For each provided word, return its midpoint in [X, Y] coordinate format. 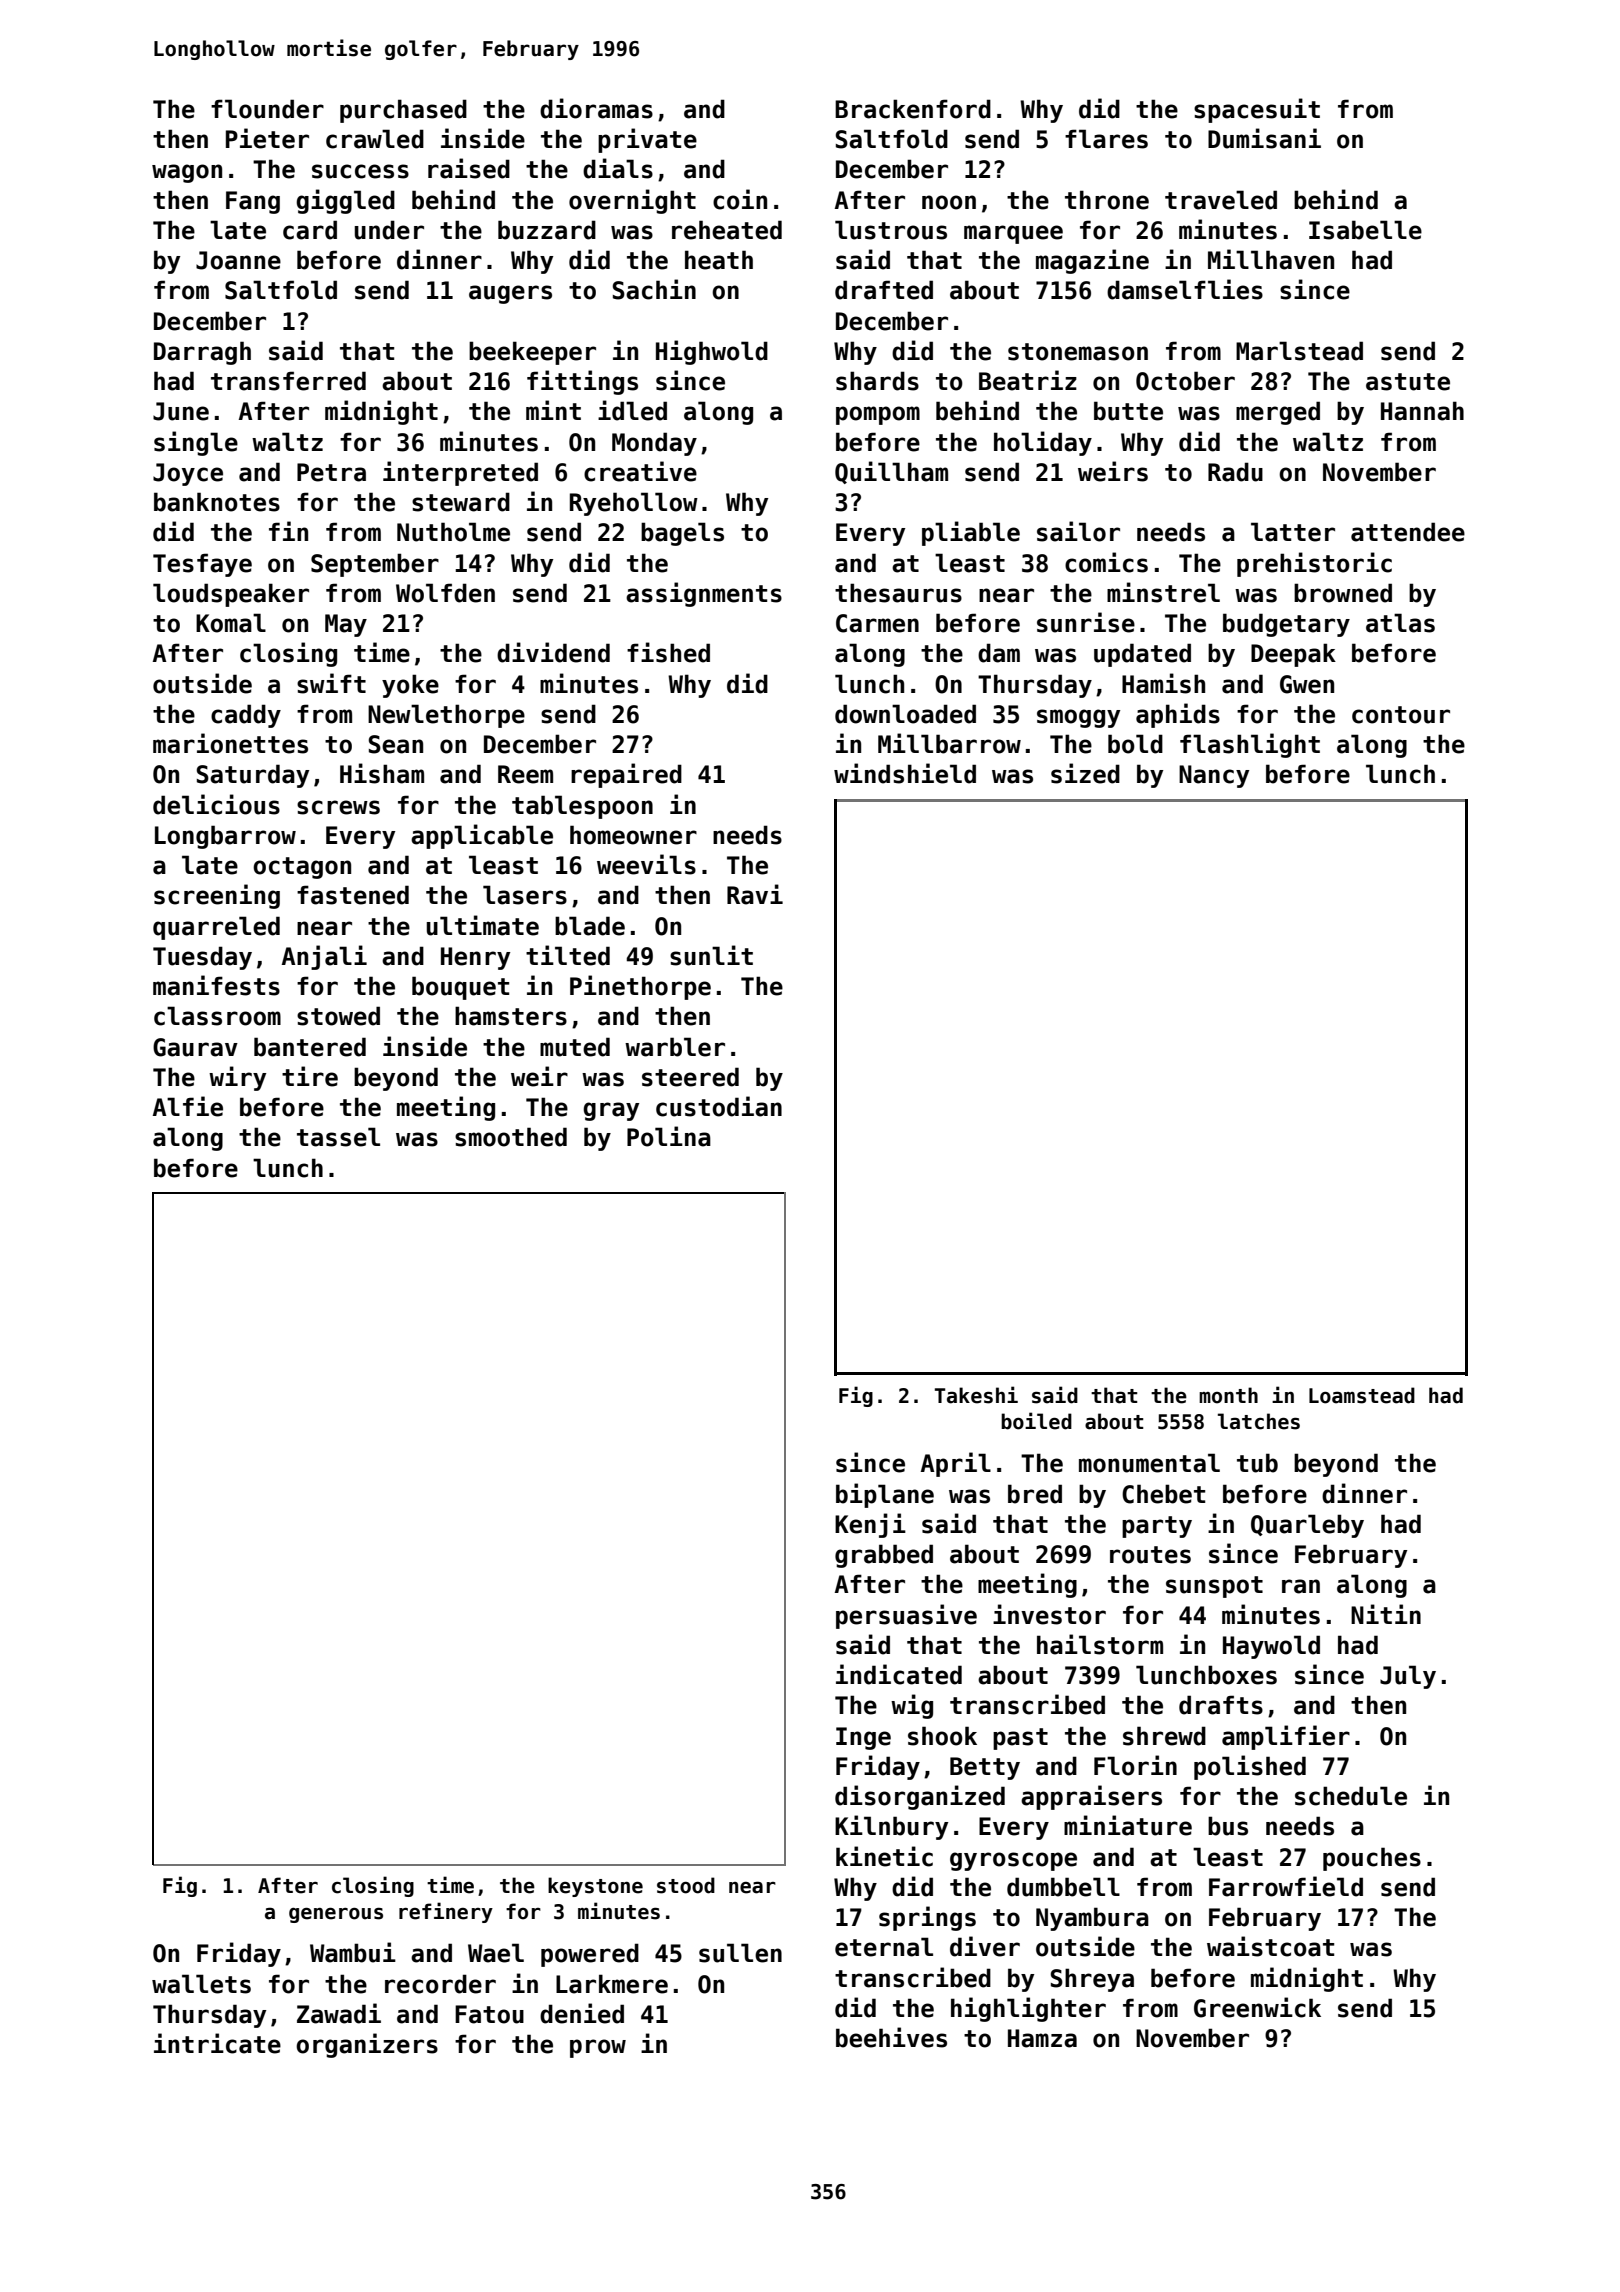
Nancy [1214, 776]
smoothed [511, 1137]
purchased [403, 111]
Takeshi [976, 1395]
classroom [217, 1016]
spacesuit [1257, 110]
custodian [719, 1106]
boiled [1036, 1421]
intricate [217, 2043]
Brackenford [913, 109]
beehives [891, 2037]
